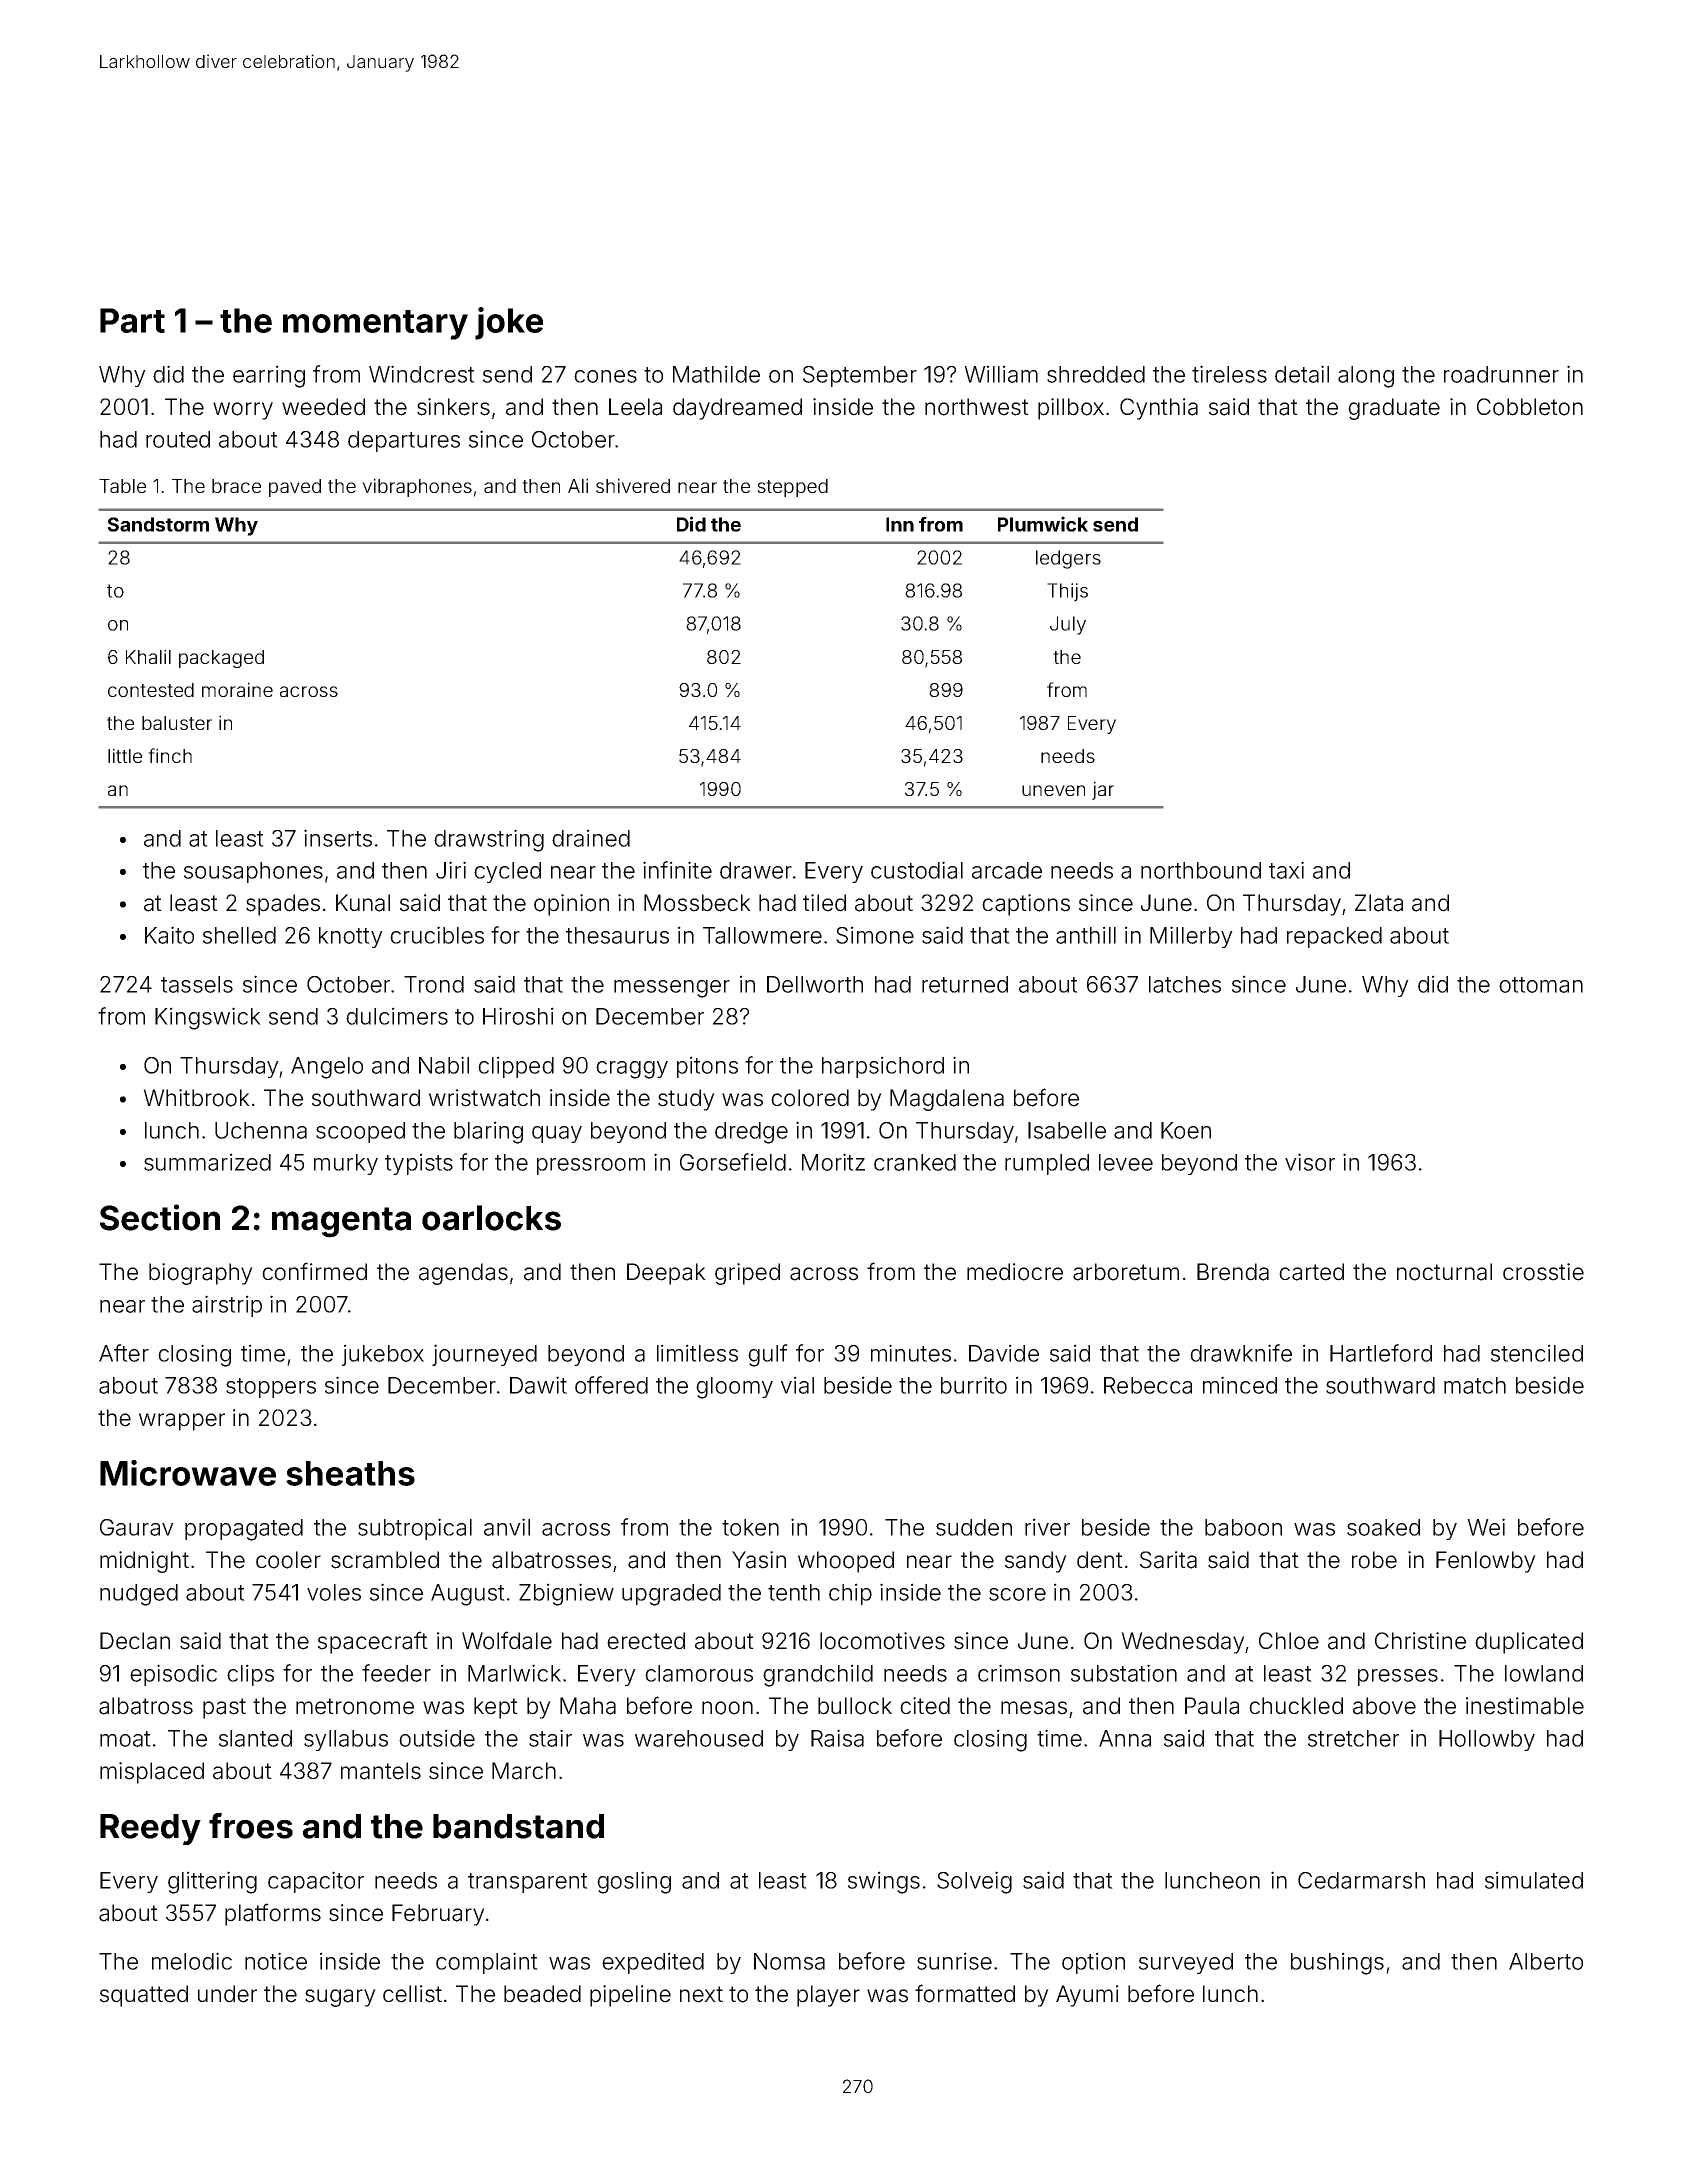 The image size is (1683, 2178). I want to click on cooler, so click(288, 1560).
